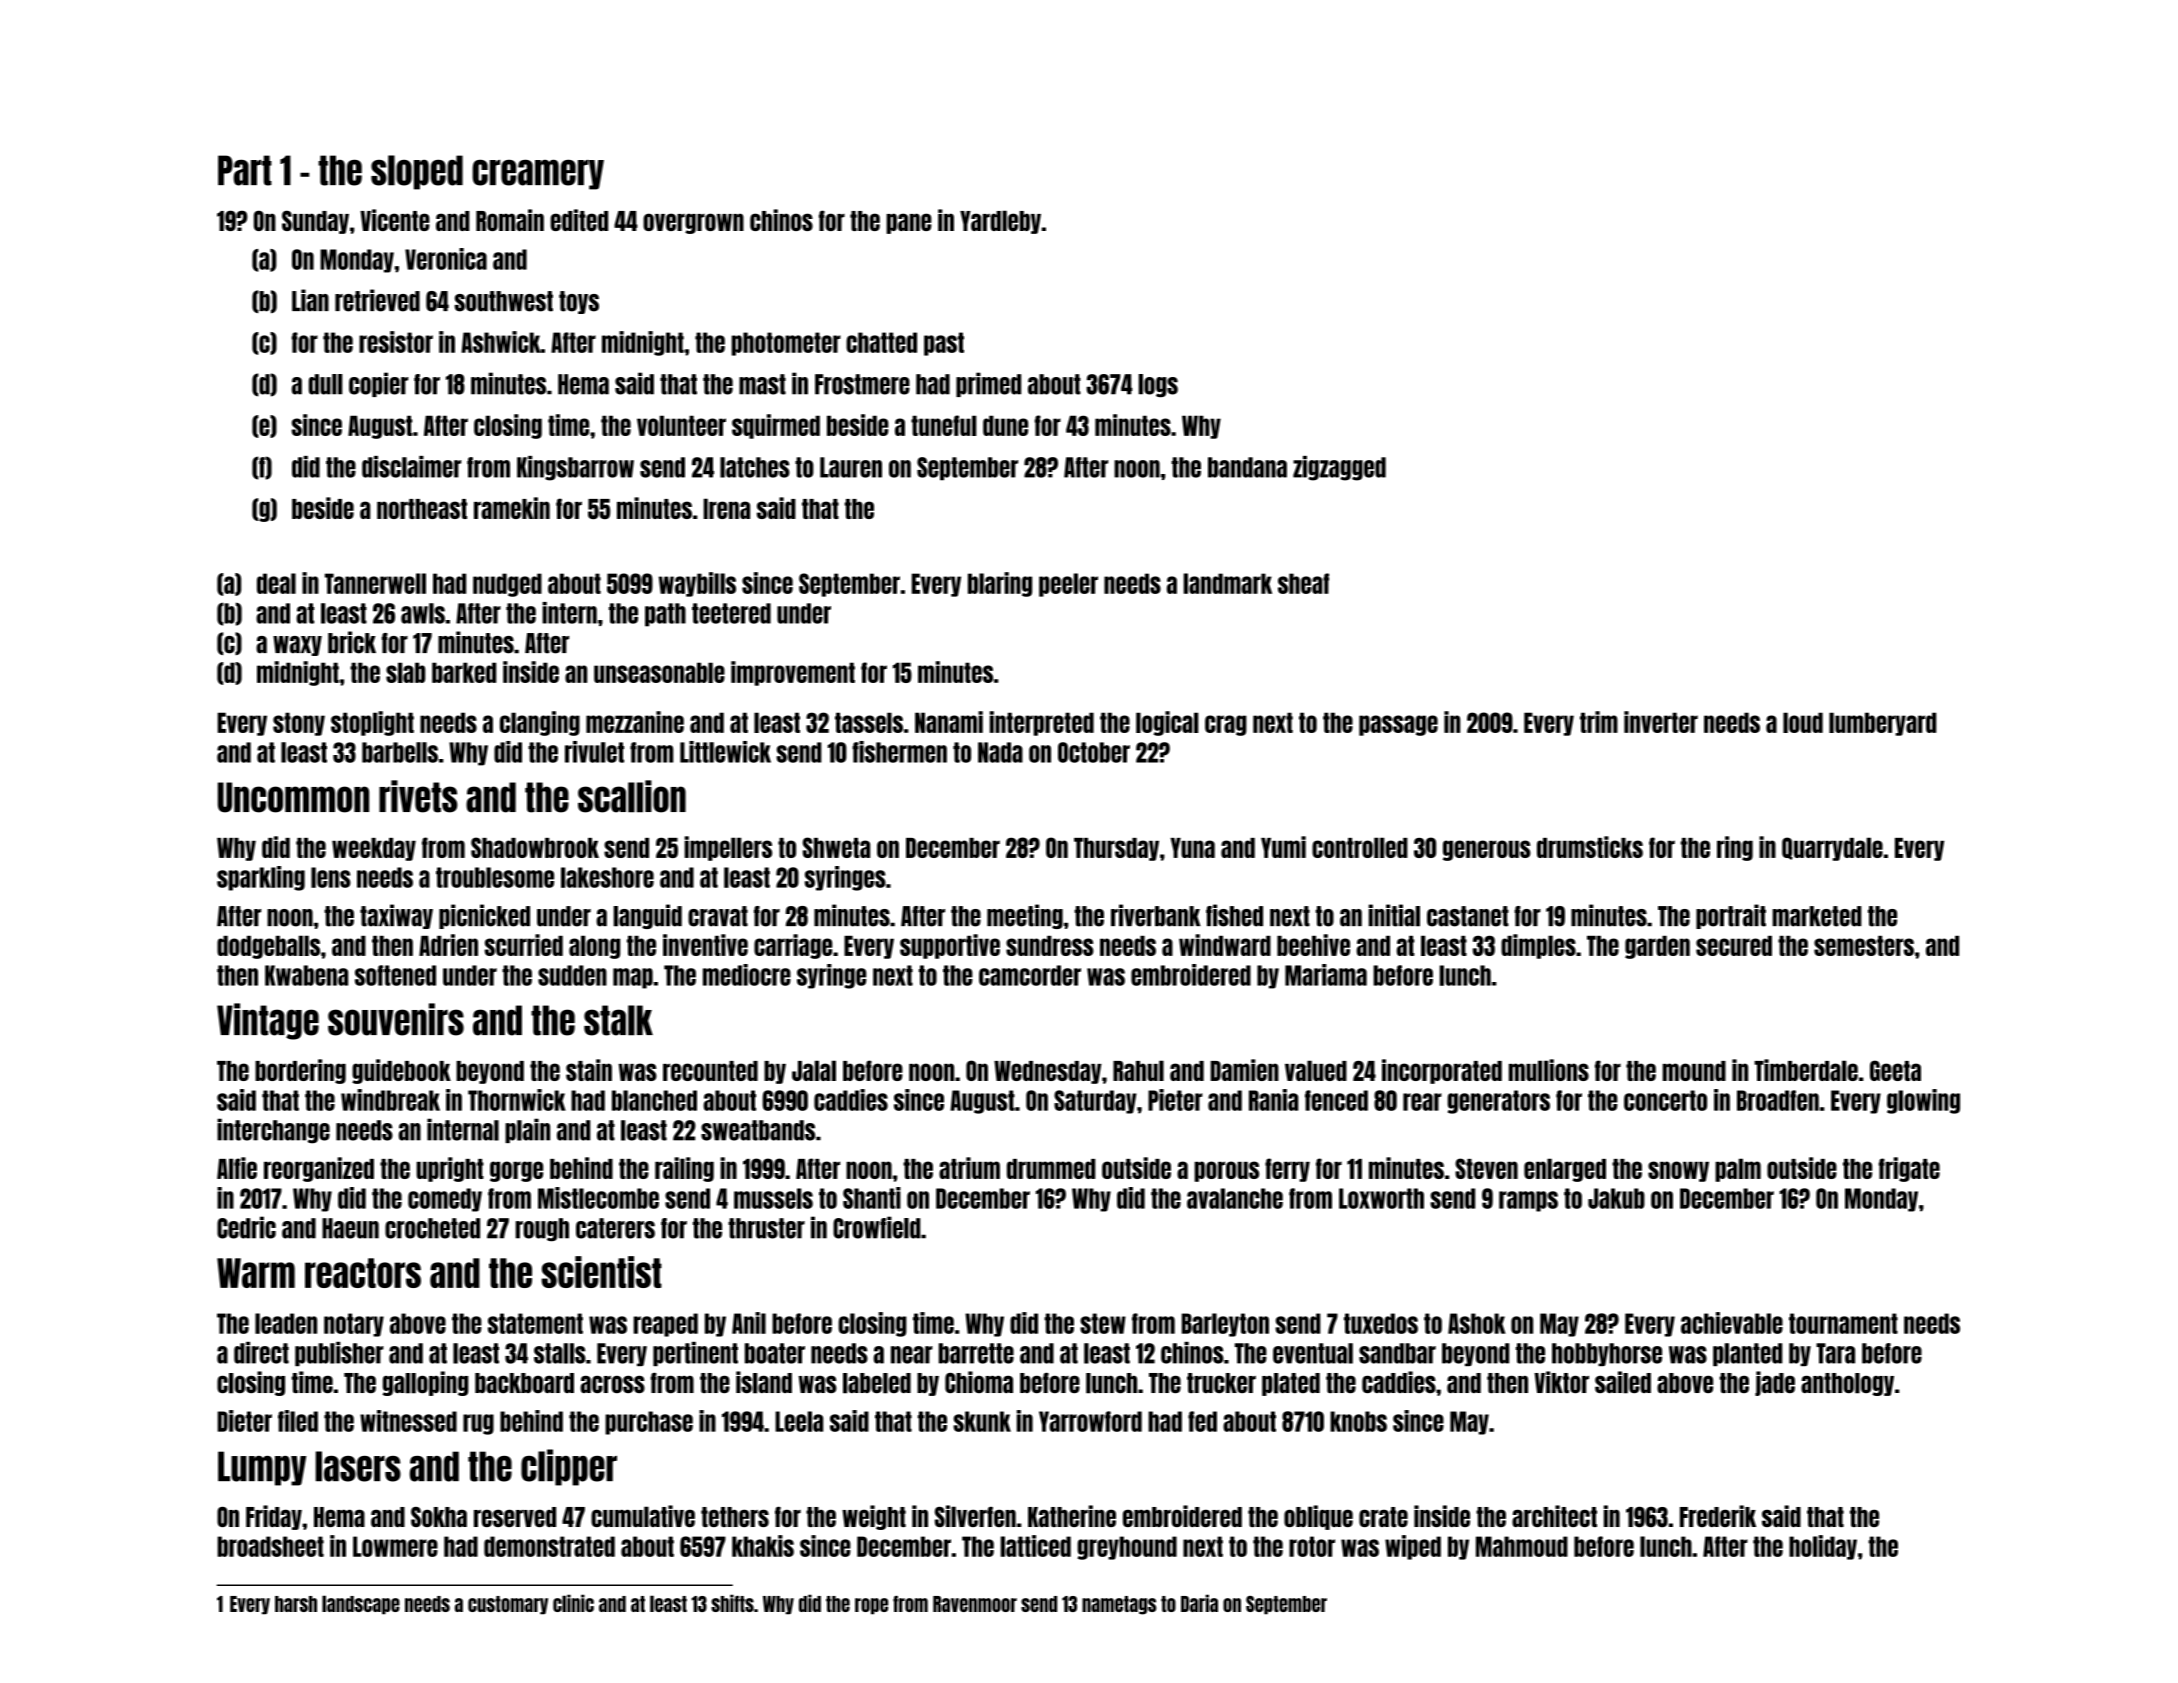 This page has height=1683, width=2178. What do you see at coordinates (1119, 1605) in the page?
I see `nametags` at bounding box center [1119, 1605].
